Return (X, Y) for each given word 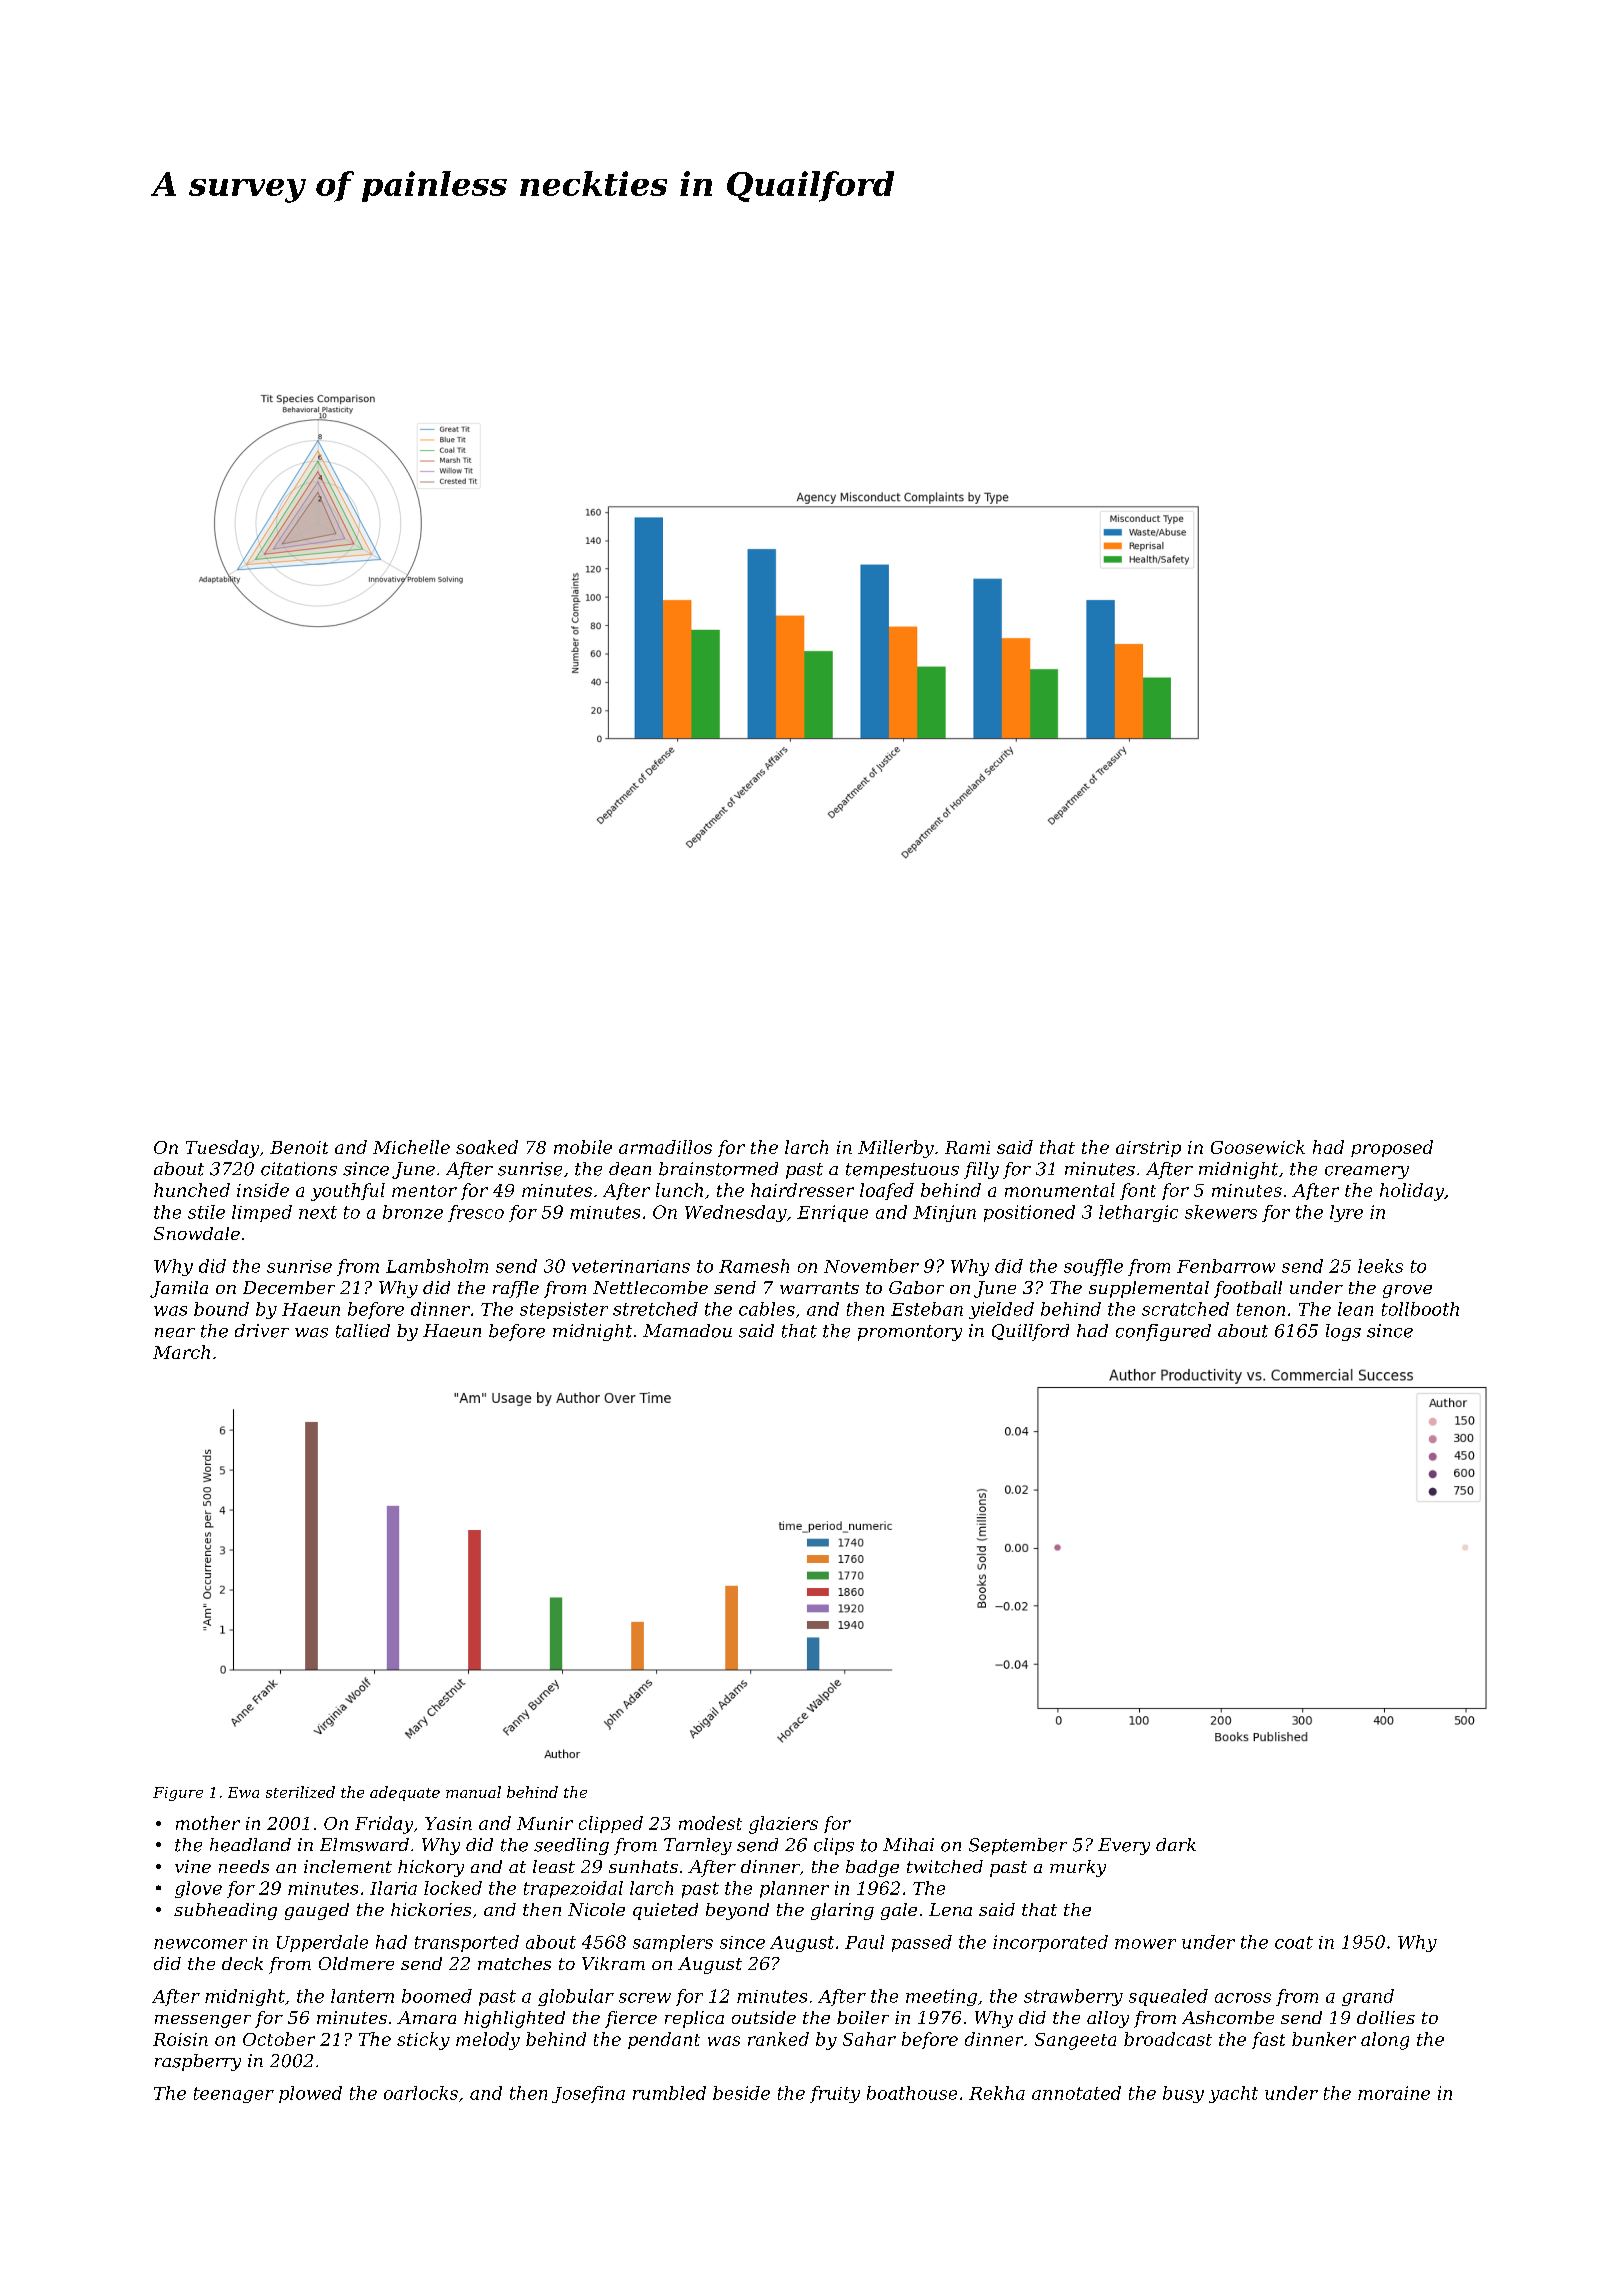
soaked (487, 1147)
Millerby (896, 1149)
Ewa (243, 1792)
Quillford (1030, 1332)
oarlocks (421, 2093)
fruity (835, 2094)
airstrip (1148, 1149)
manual (473, 1792)
